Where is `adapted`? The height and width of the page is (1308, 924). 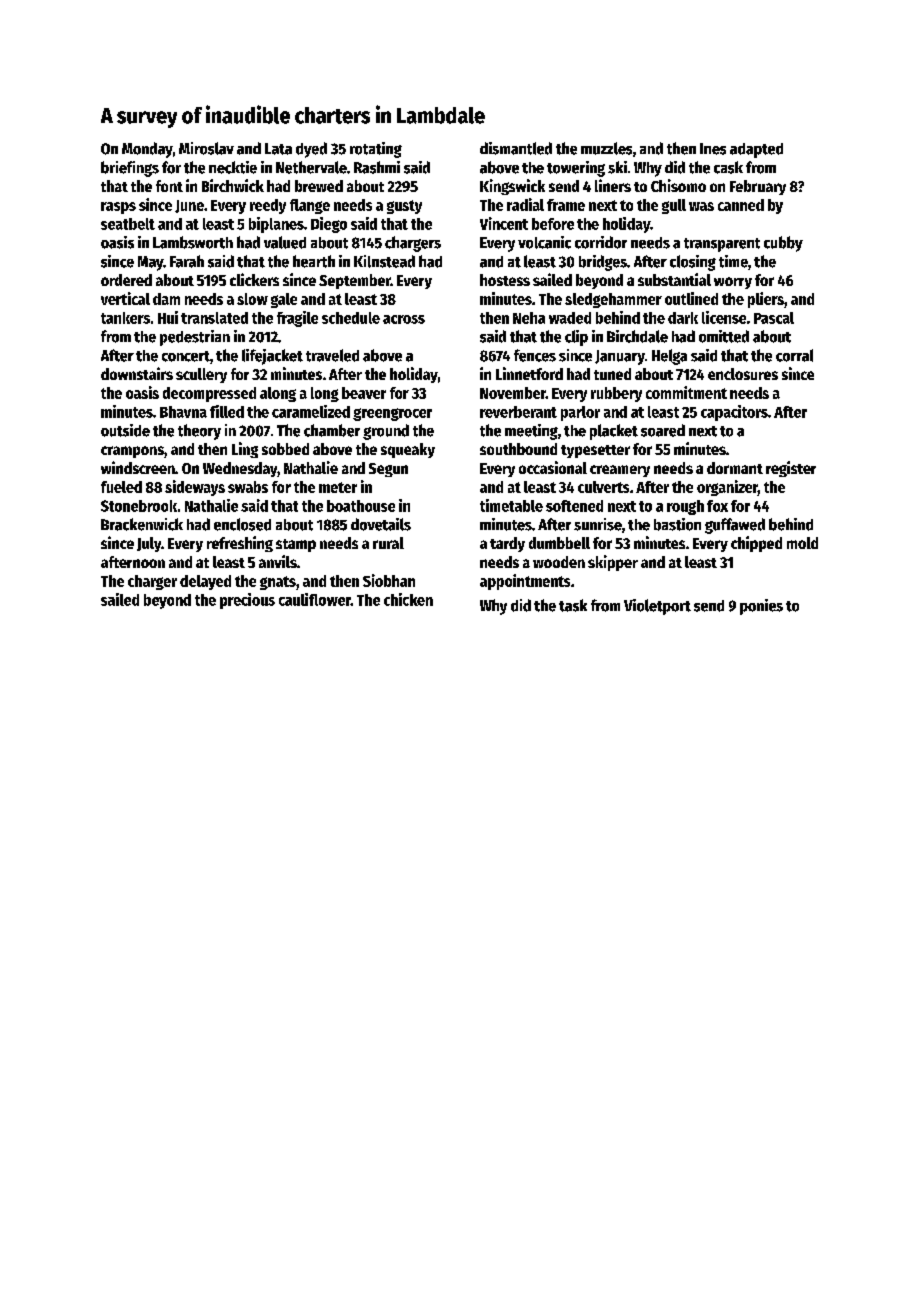
adapted is located at coordinates (756, 150).
